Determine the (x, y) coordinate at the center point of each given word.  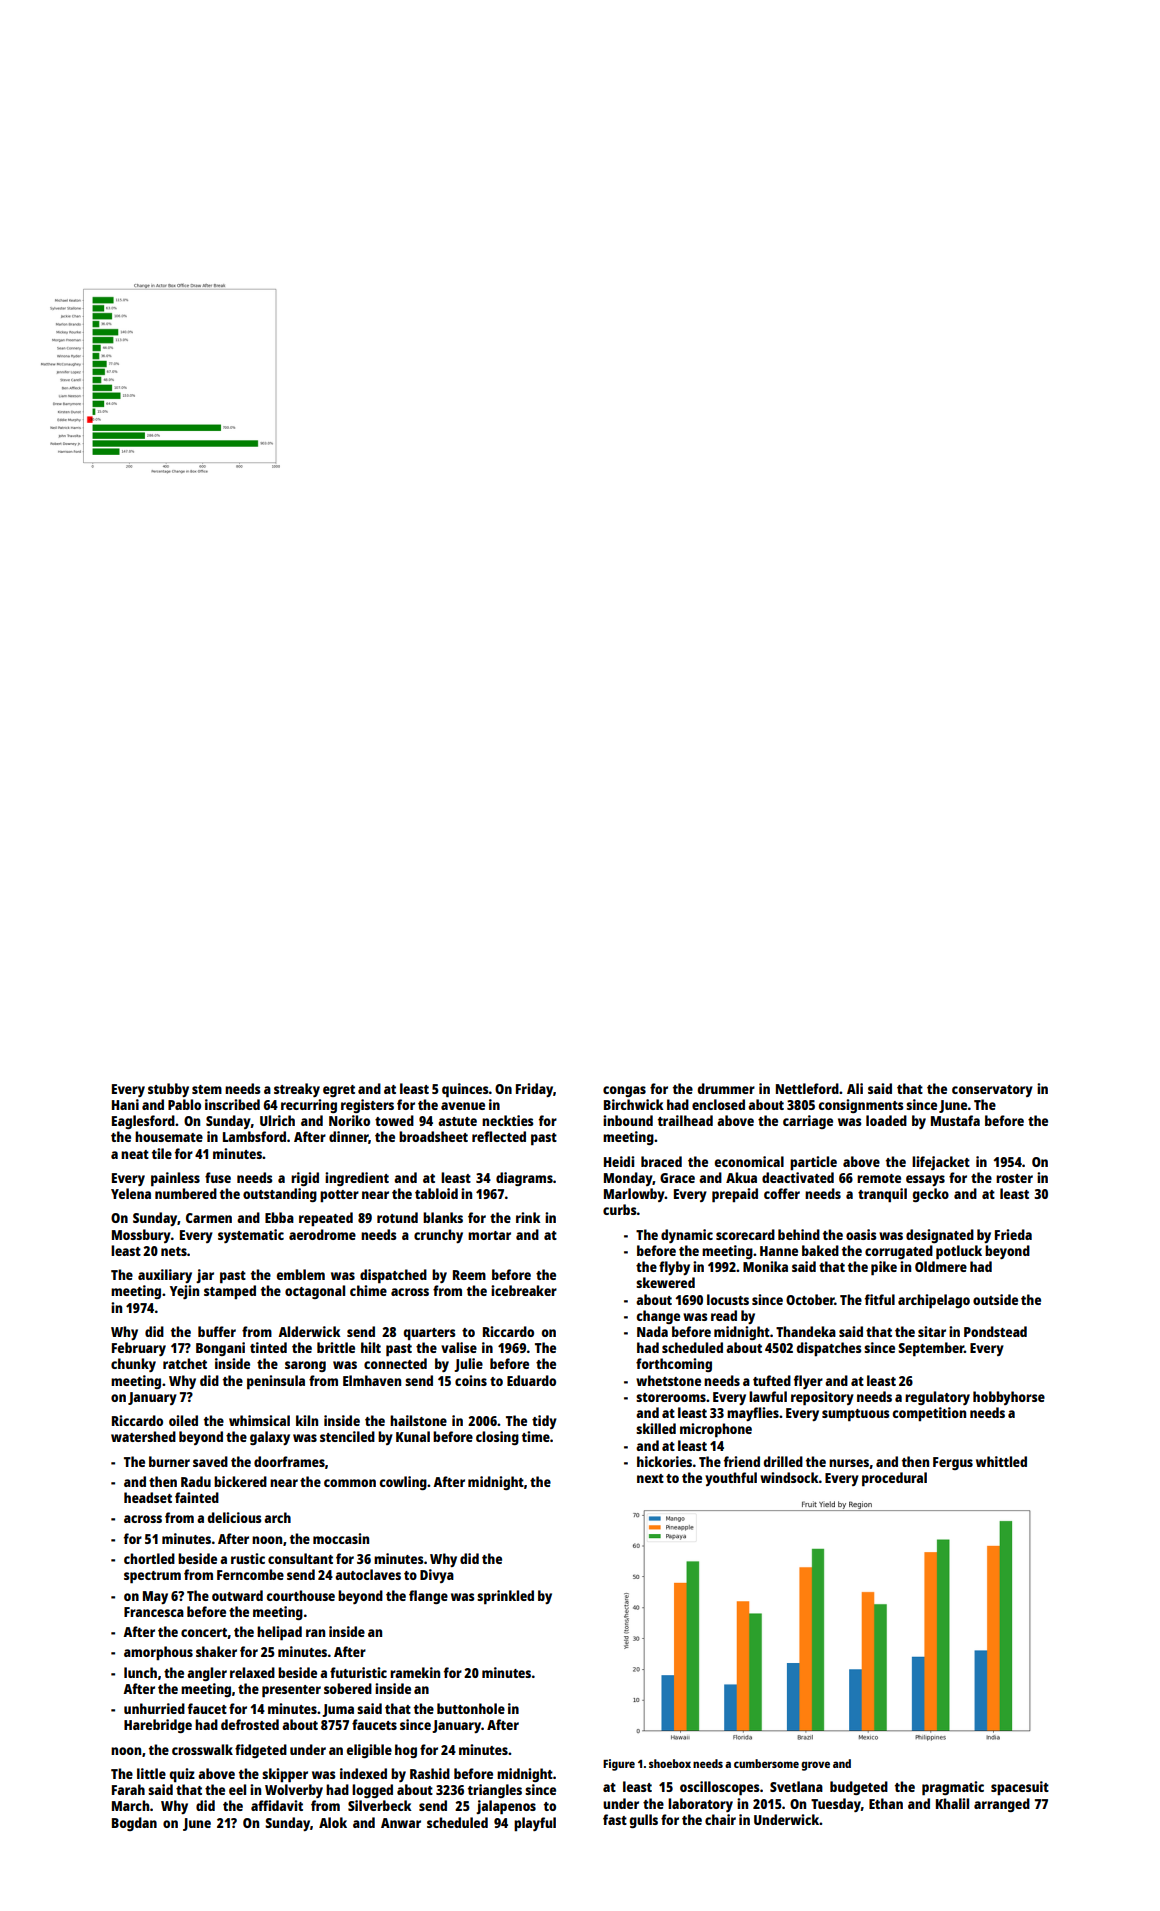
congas (624, 1091)
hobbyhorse (1009, 1398)
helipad (279, 1633)
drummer (726, 1088)
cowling (403, 1483)
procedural (894, 1479)
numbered (186, 1193)
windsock (789, 1477)
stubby (168, 1090)
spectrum (152, 1577)
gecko (930, 1195)
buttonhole (471, 1708)
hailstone (418, 1420)
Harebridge (158, 1726)
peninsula (276, 1382)
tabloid (436, 1193)
